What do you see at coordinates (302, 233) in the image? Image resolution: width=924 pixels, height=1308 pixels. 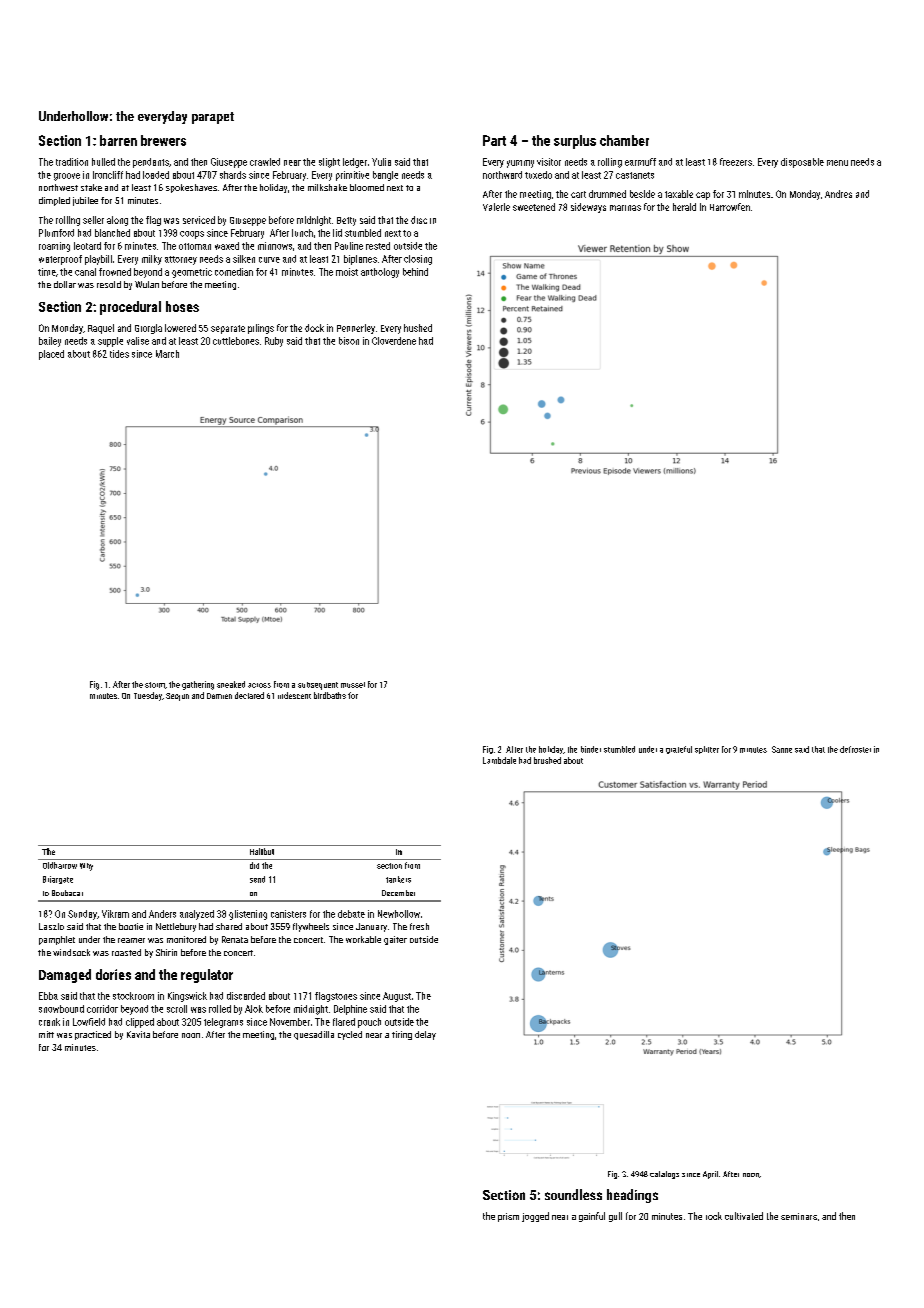 I see `lunch` at bounding box center [302, 233].
